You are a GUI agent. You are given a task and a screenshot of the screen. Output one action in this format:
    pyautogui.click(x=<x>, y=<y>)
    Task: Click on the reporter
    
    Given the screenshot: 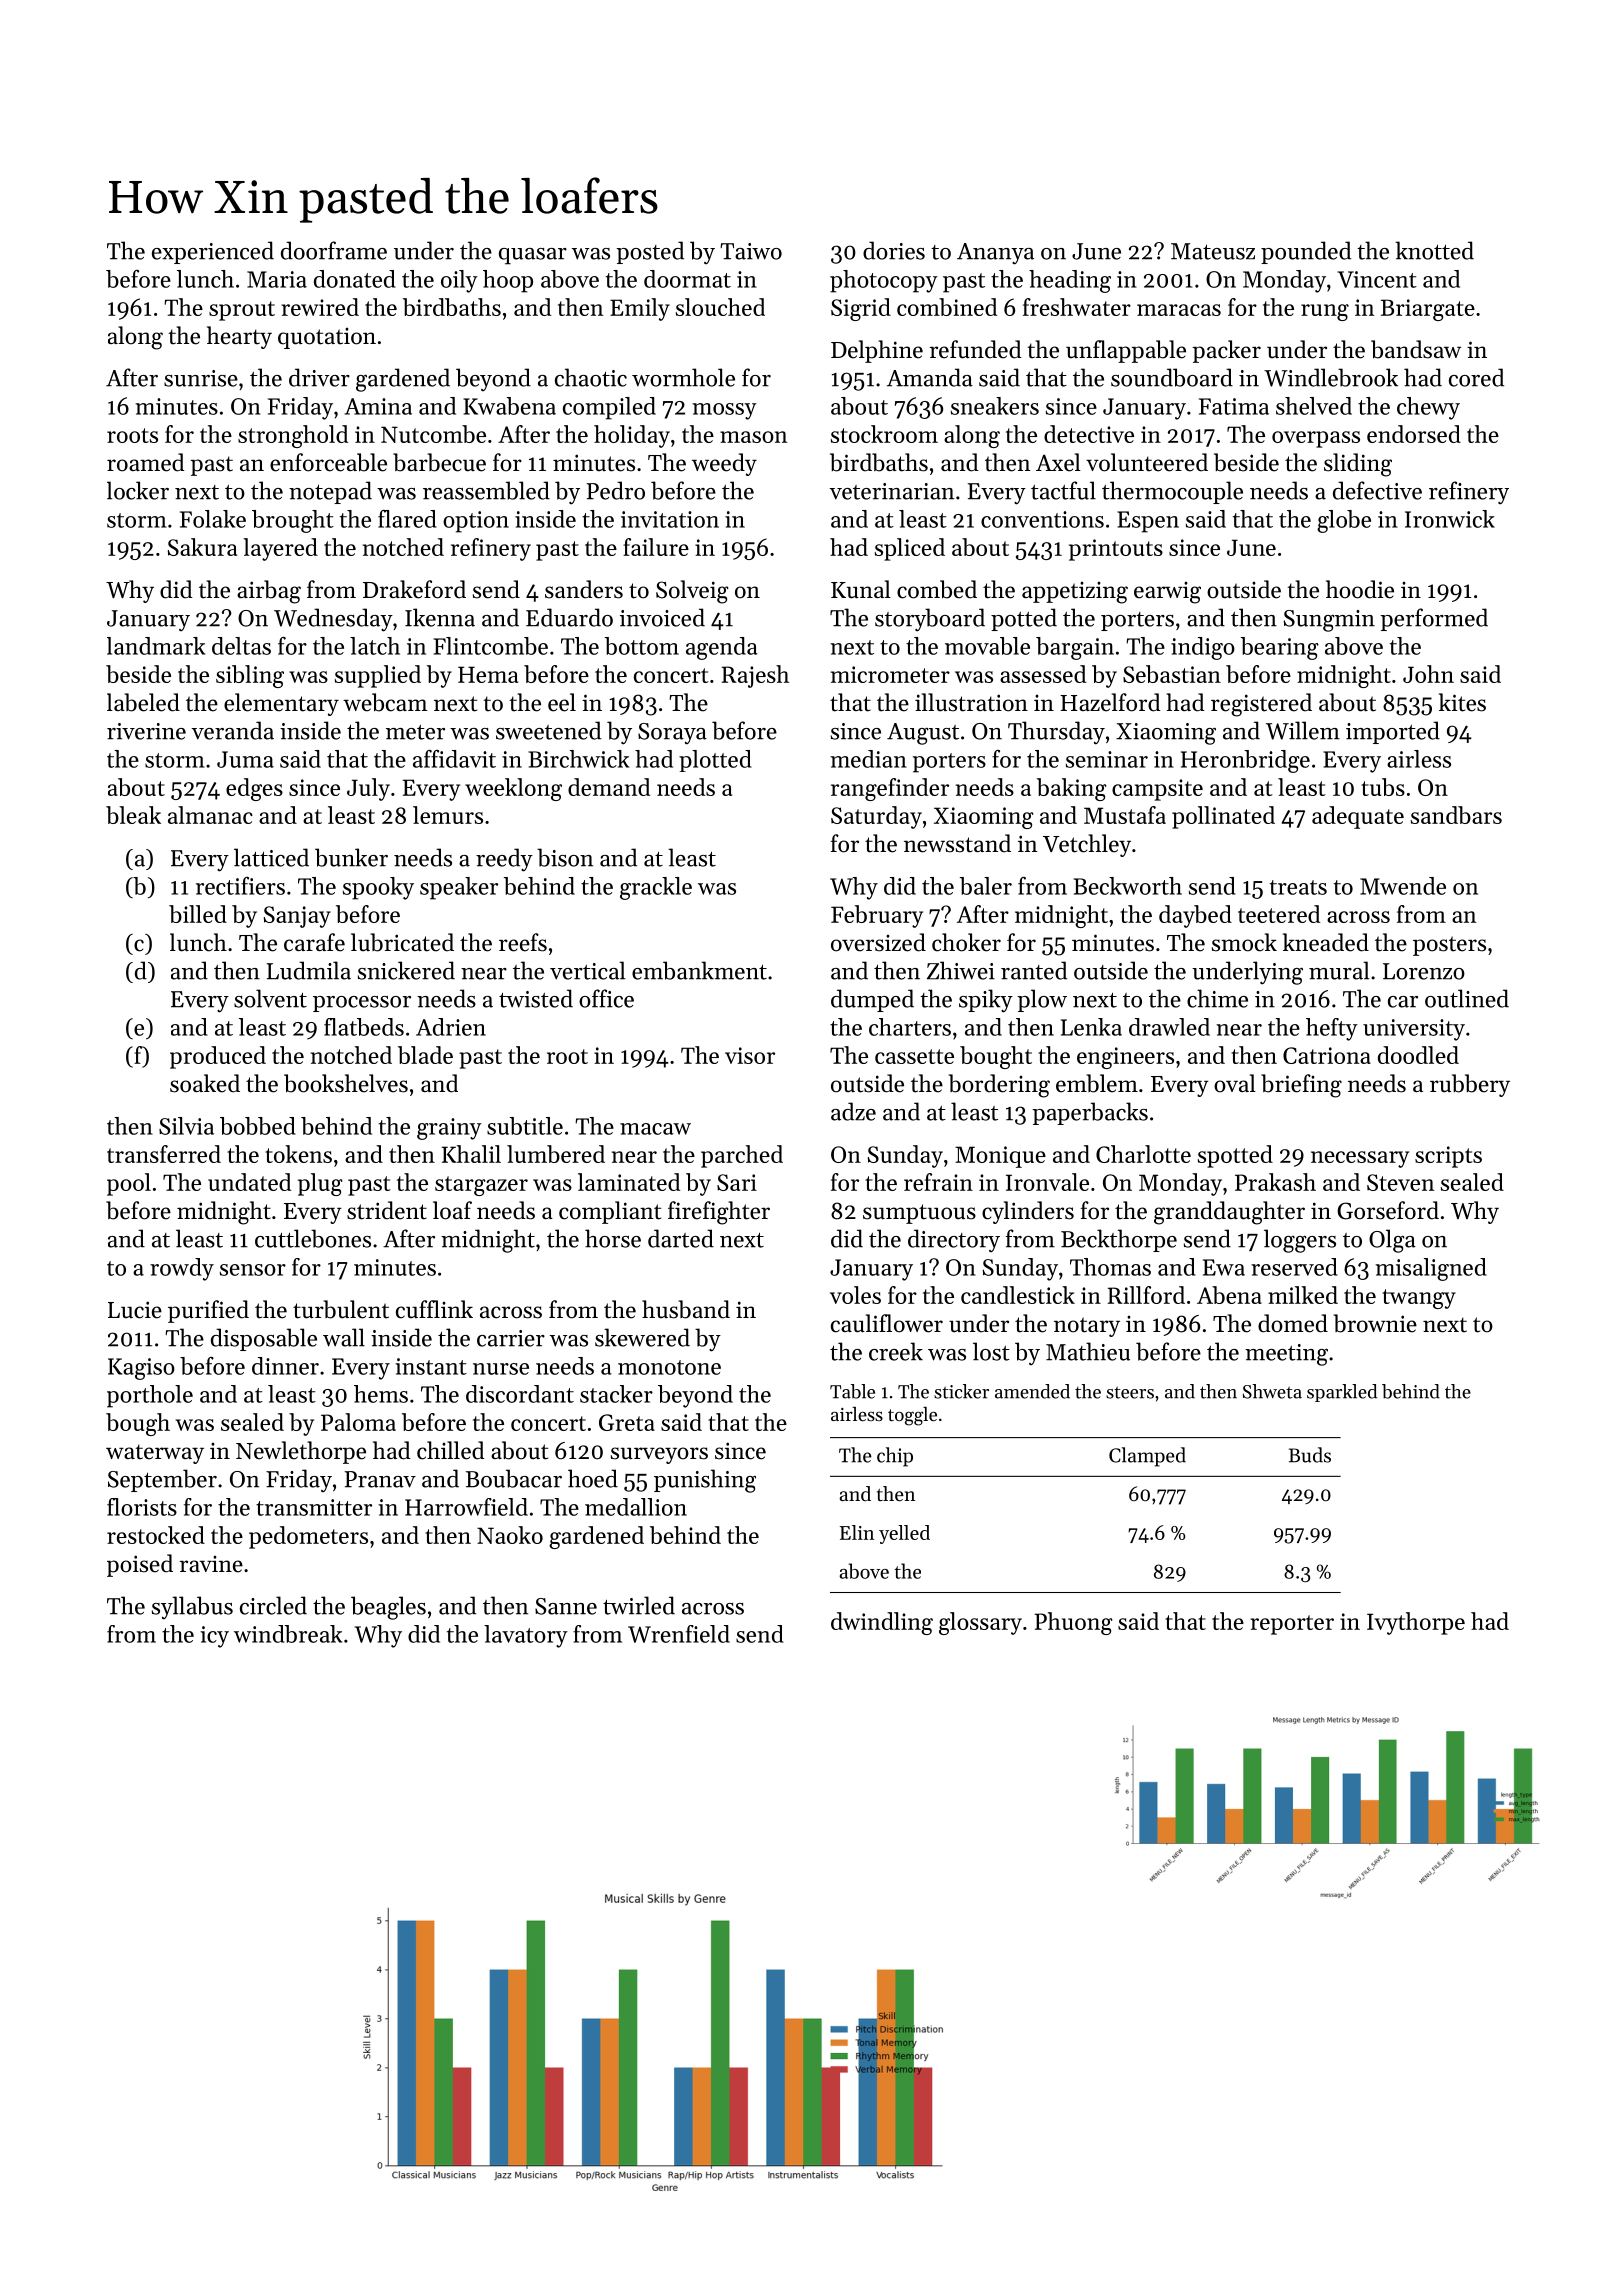 What is the action you would take?
    pyautogui.click(x=1292, y=1625)
